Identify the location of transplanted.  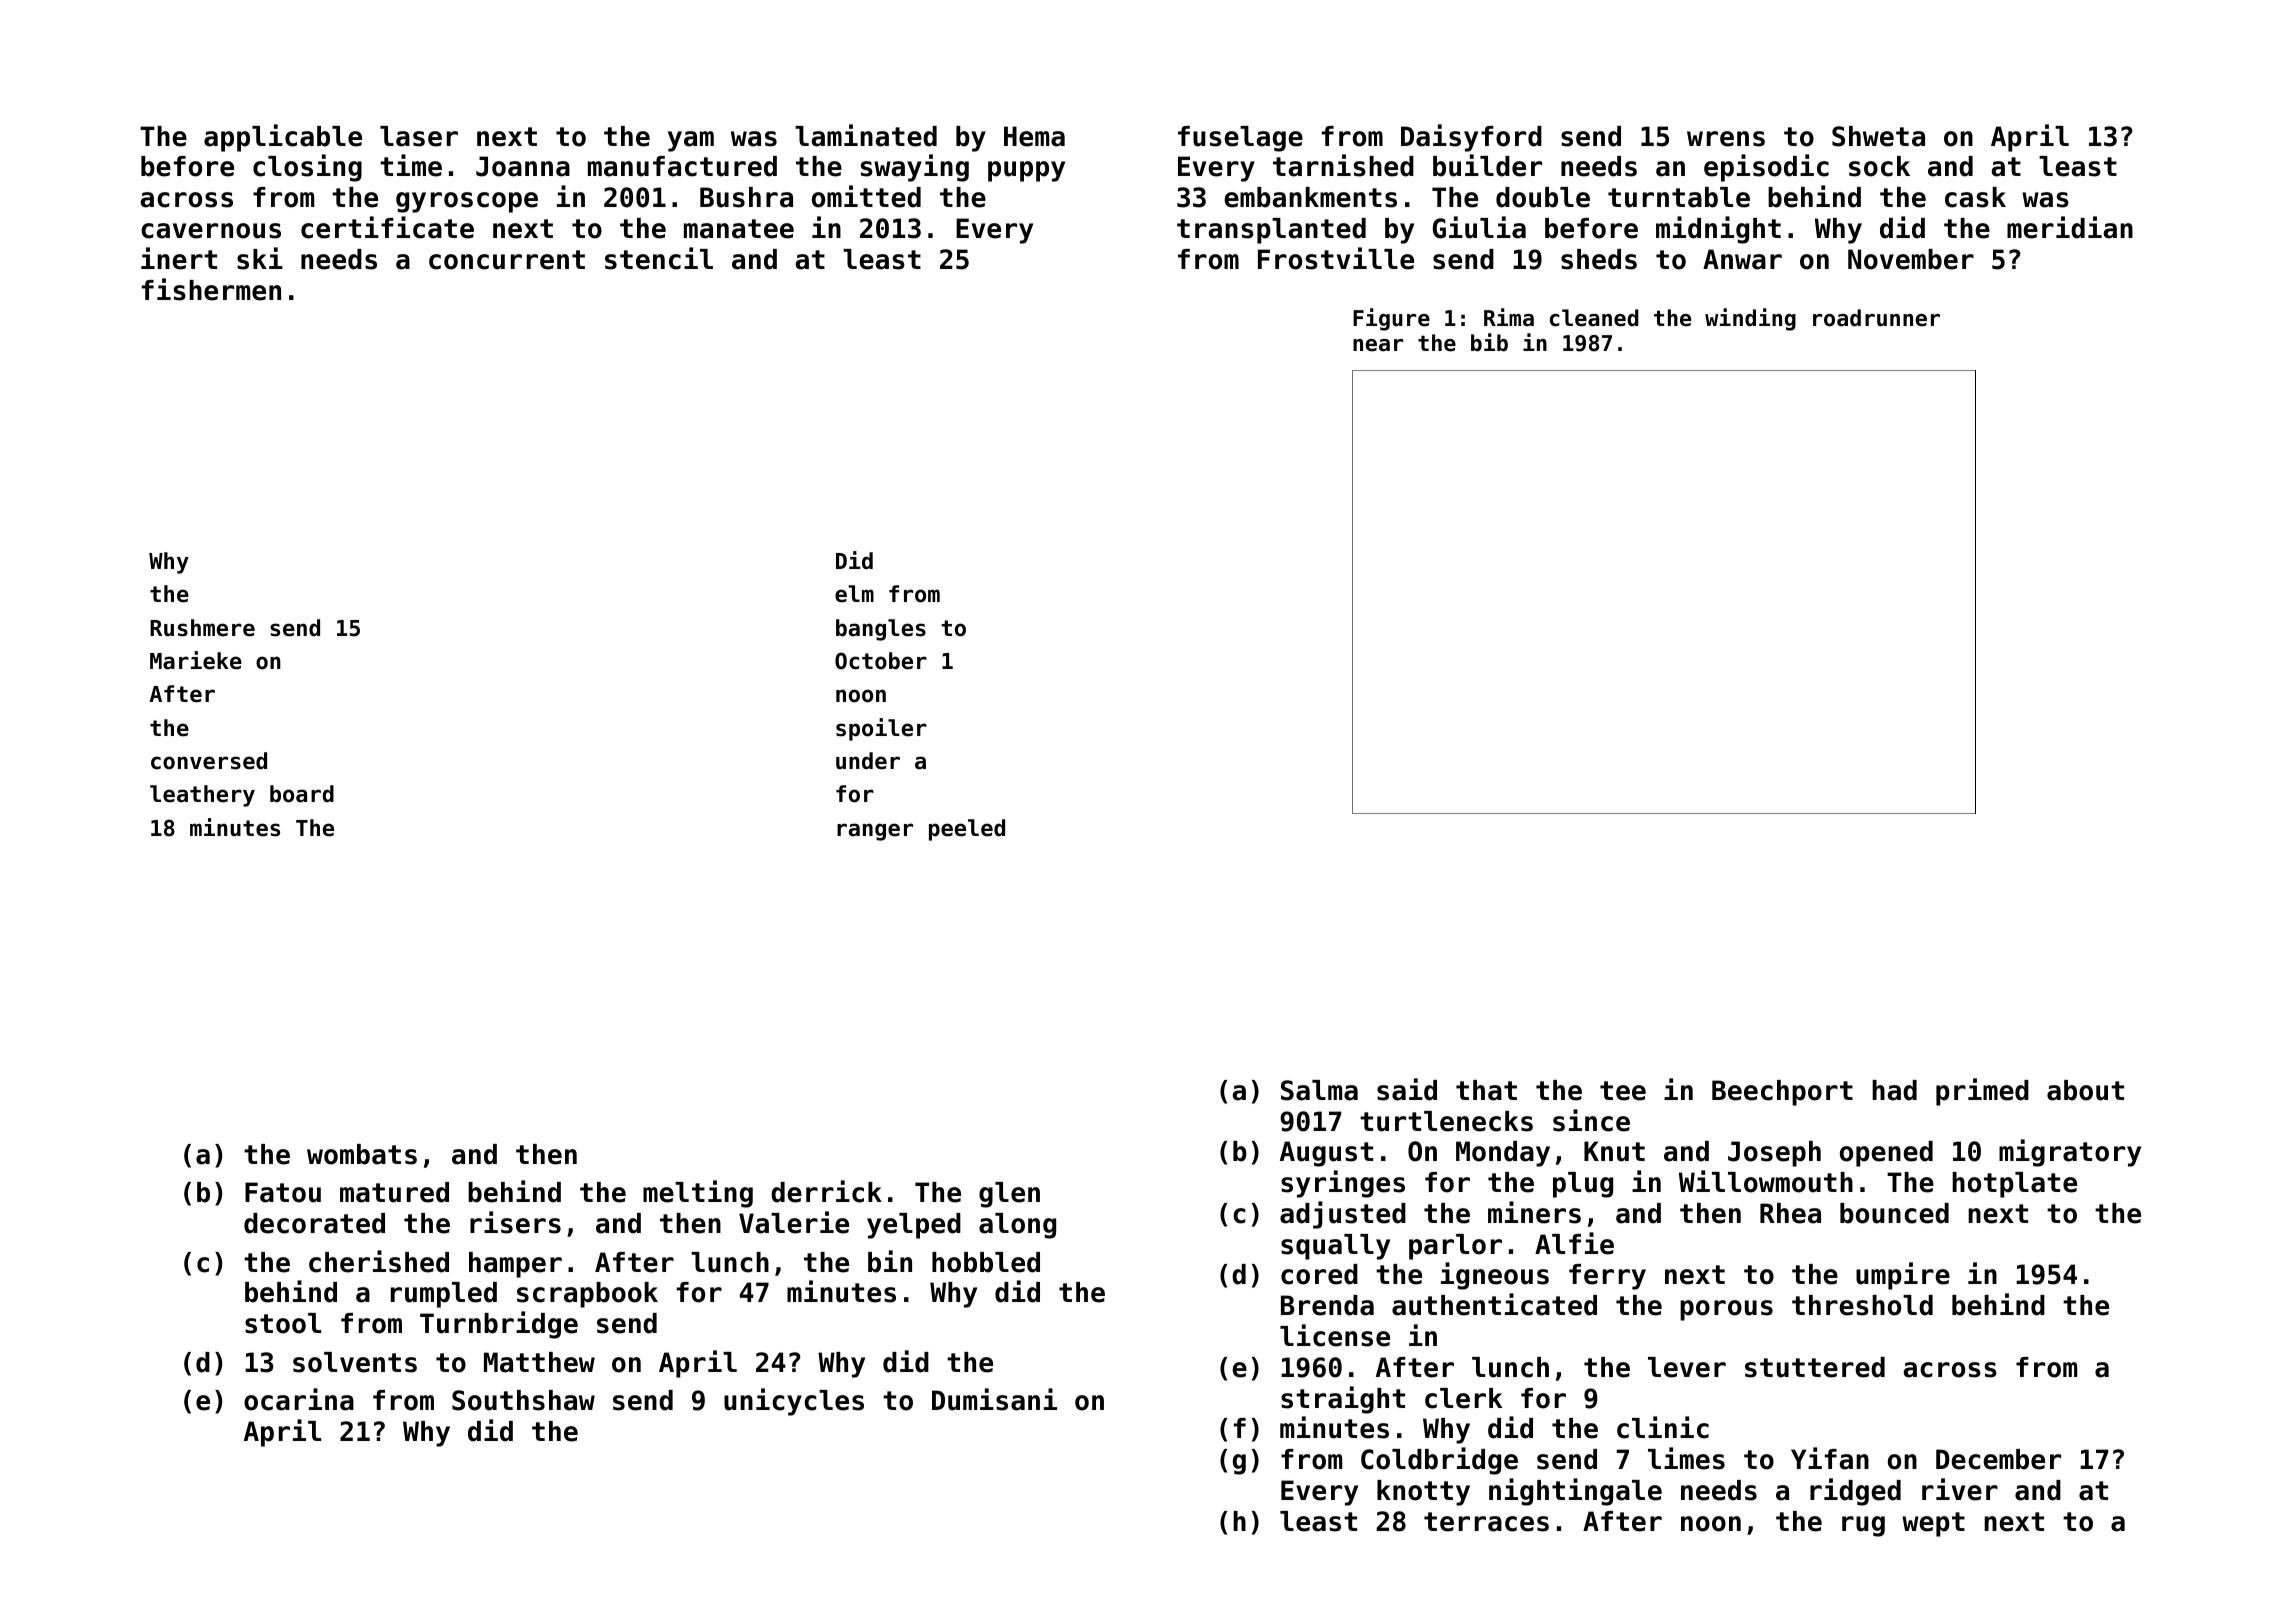
(1271, 231).
